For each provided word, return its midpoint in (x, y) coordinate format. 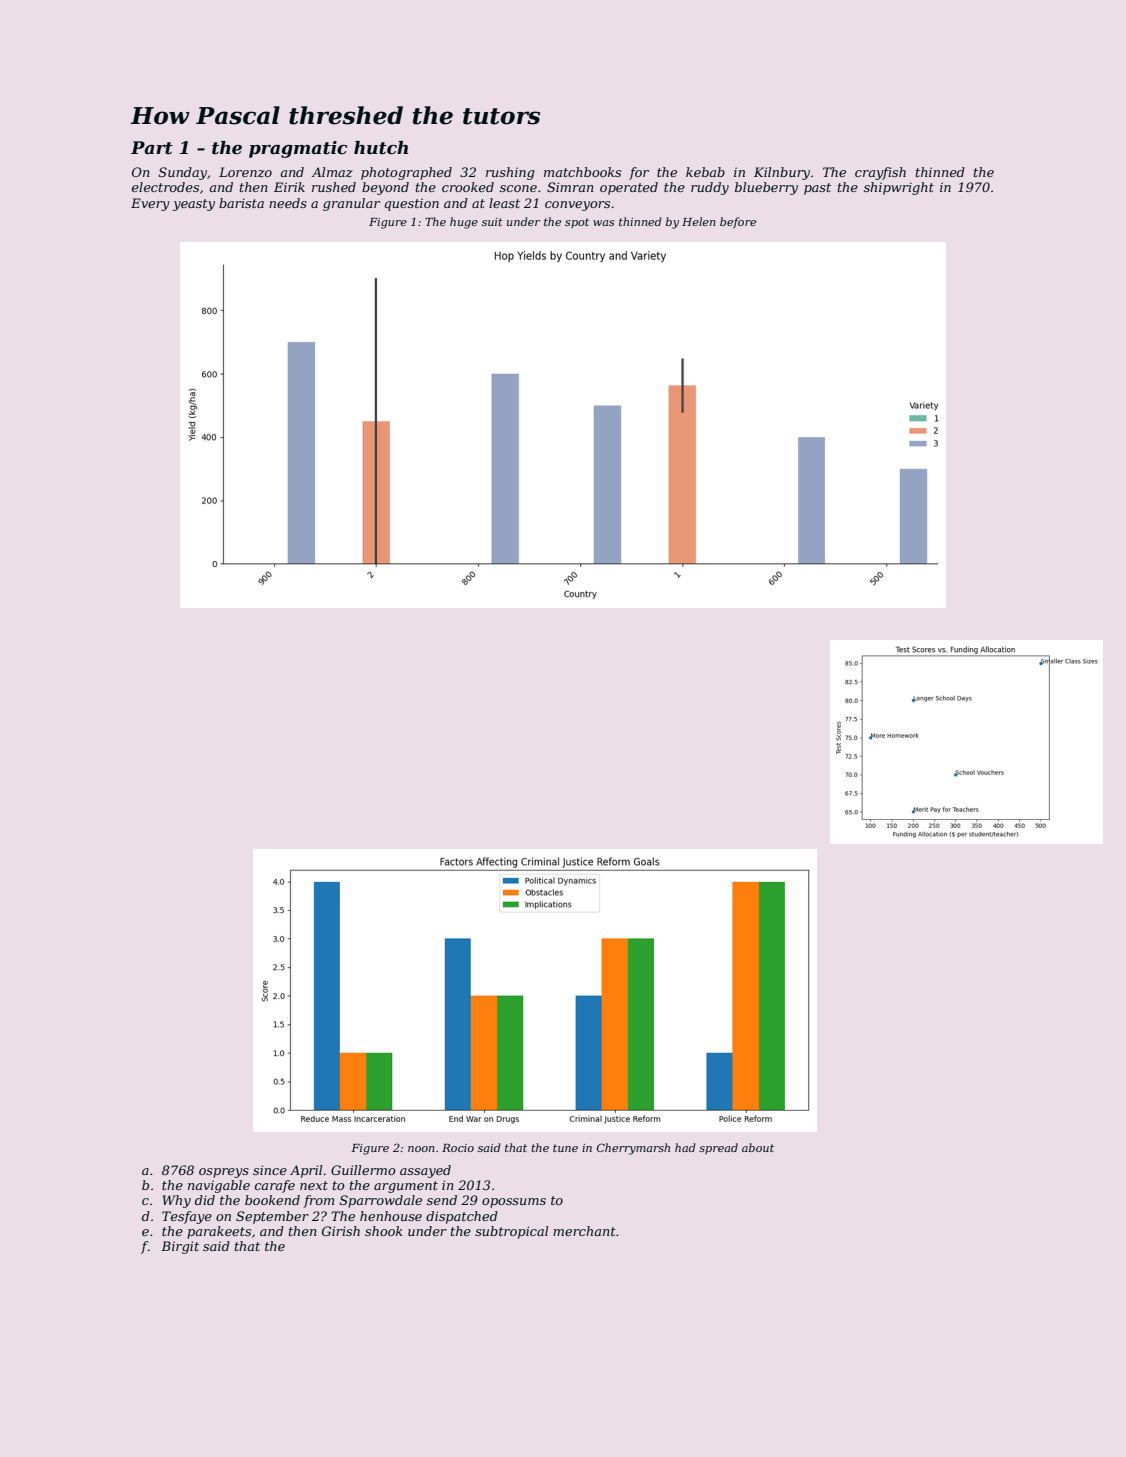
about (758, 1147)
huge (464, 223)
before (738, 222)
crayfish (880, 173)
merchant (584, 1231)
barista (241, 203)
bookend (272, 1200)
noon (421, 1149)
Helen (699, 221)
